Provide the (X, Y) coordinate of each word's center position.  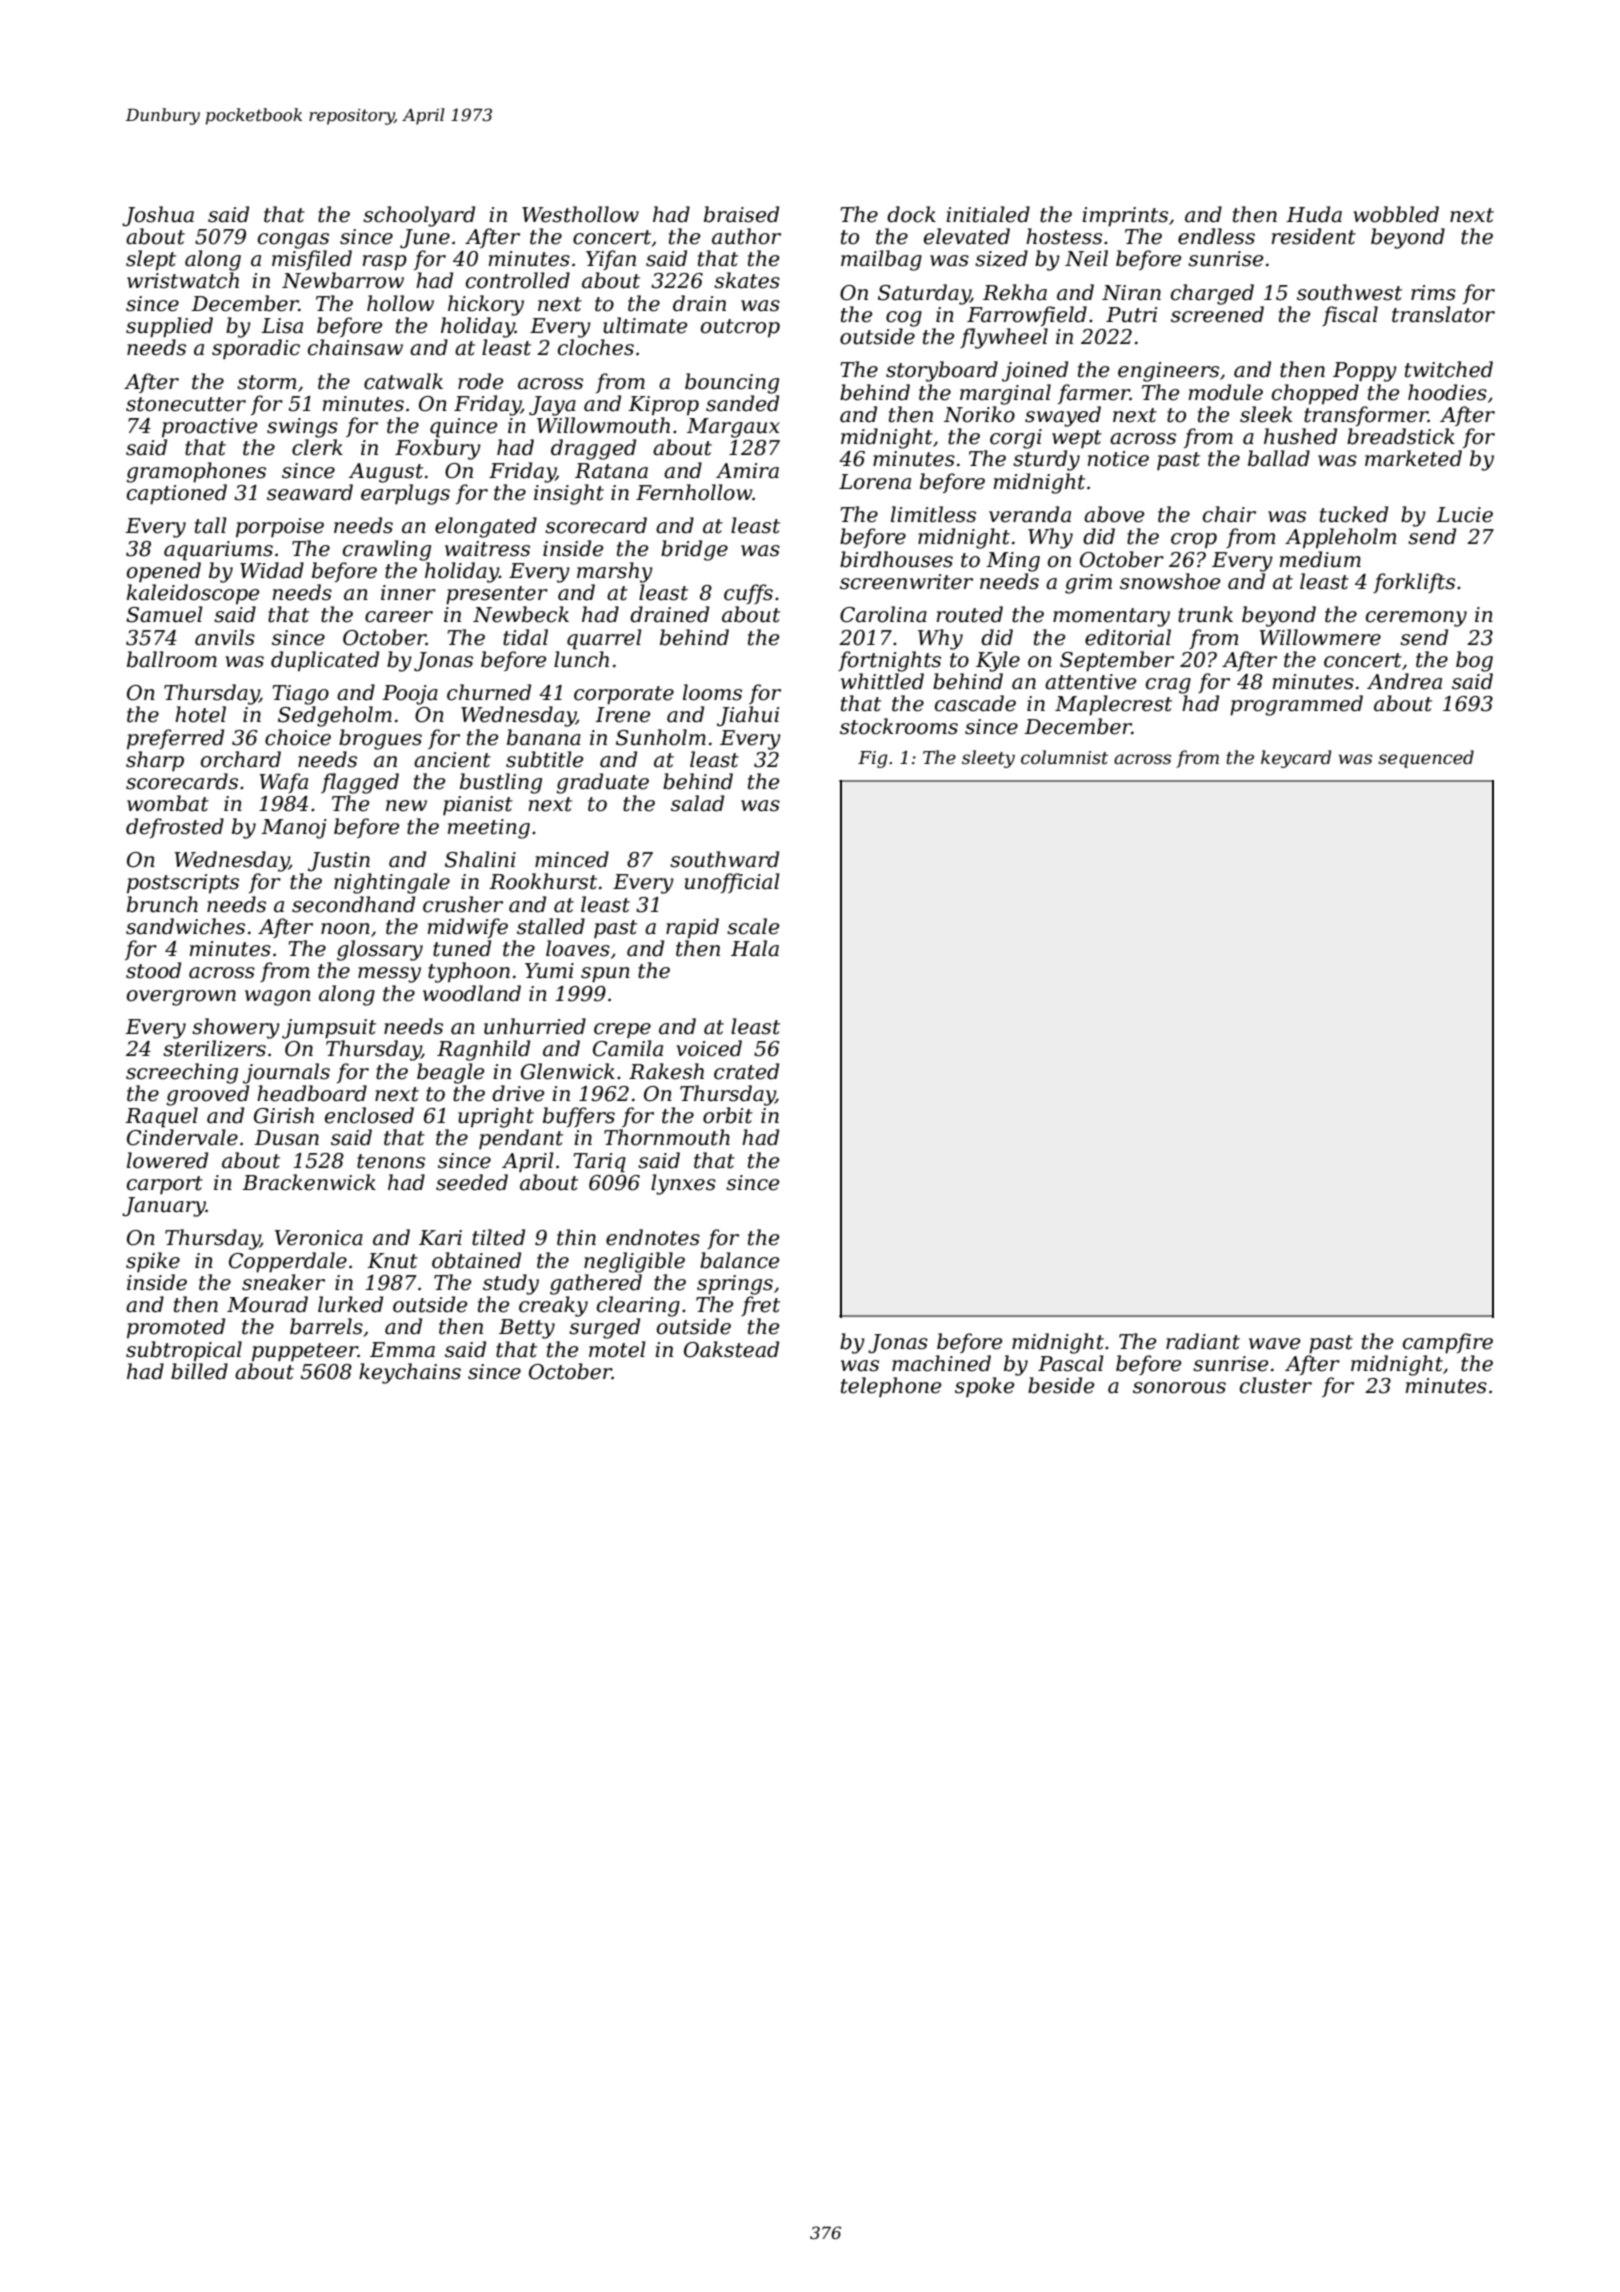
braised (741, 214)
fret (760, 1306)
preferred (175, 739)
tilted (498, 1237)
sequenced (1426, 759)
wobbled (1396, 214)
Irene (622, 715)
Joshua (158, 216)
